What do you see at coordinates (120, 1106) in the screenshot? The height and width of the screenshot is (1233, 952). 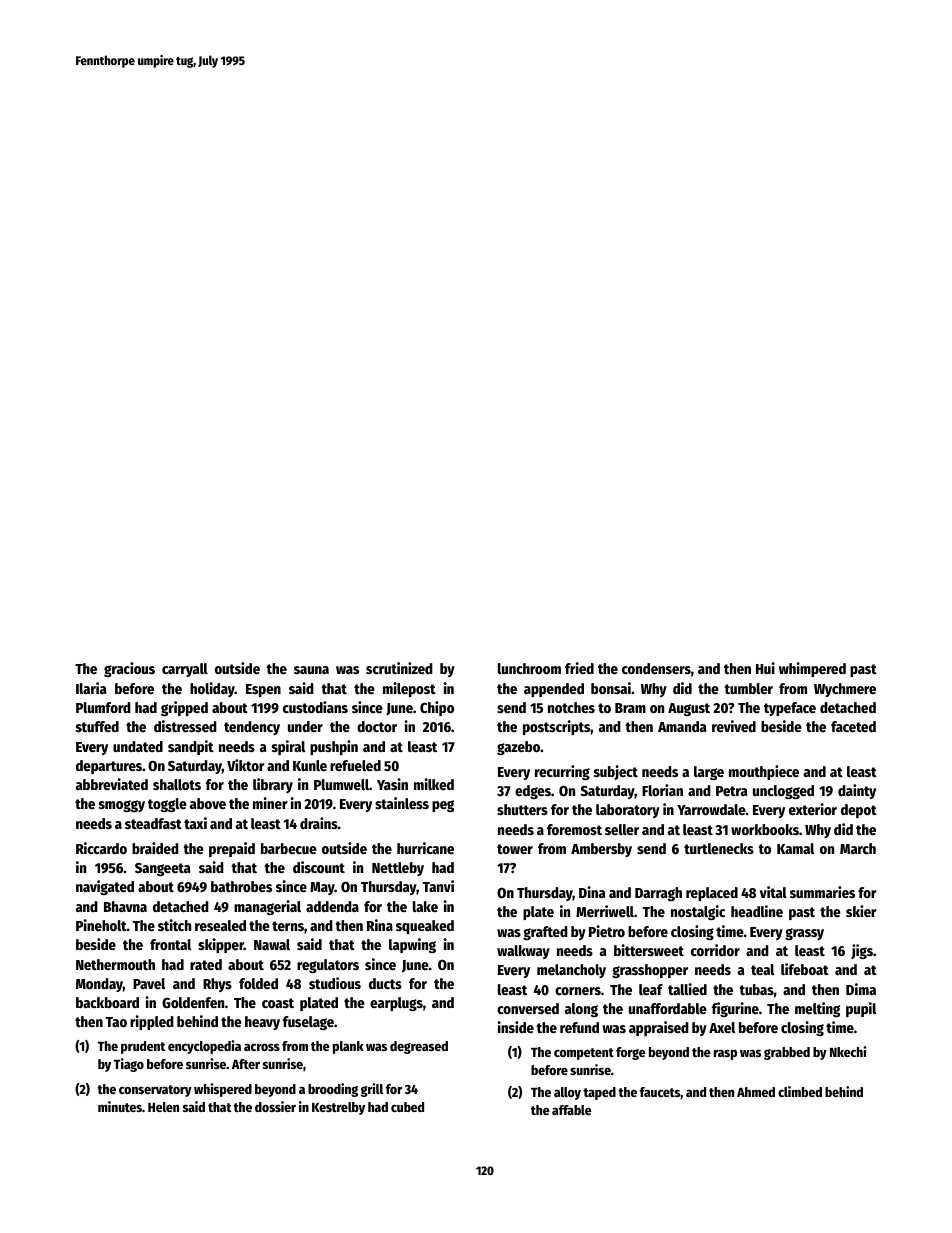 I see `minutes` at bounding box center [120, 1106].
